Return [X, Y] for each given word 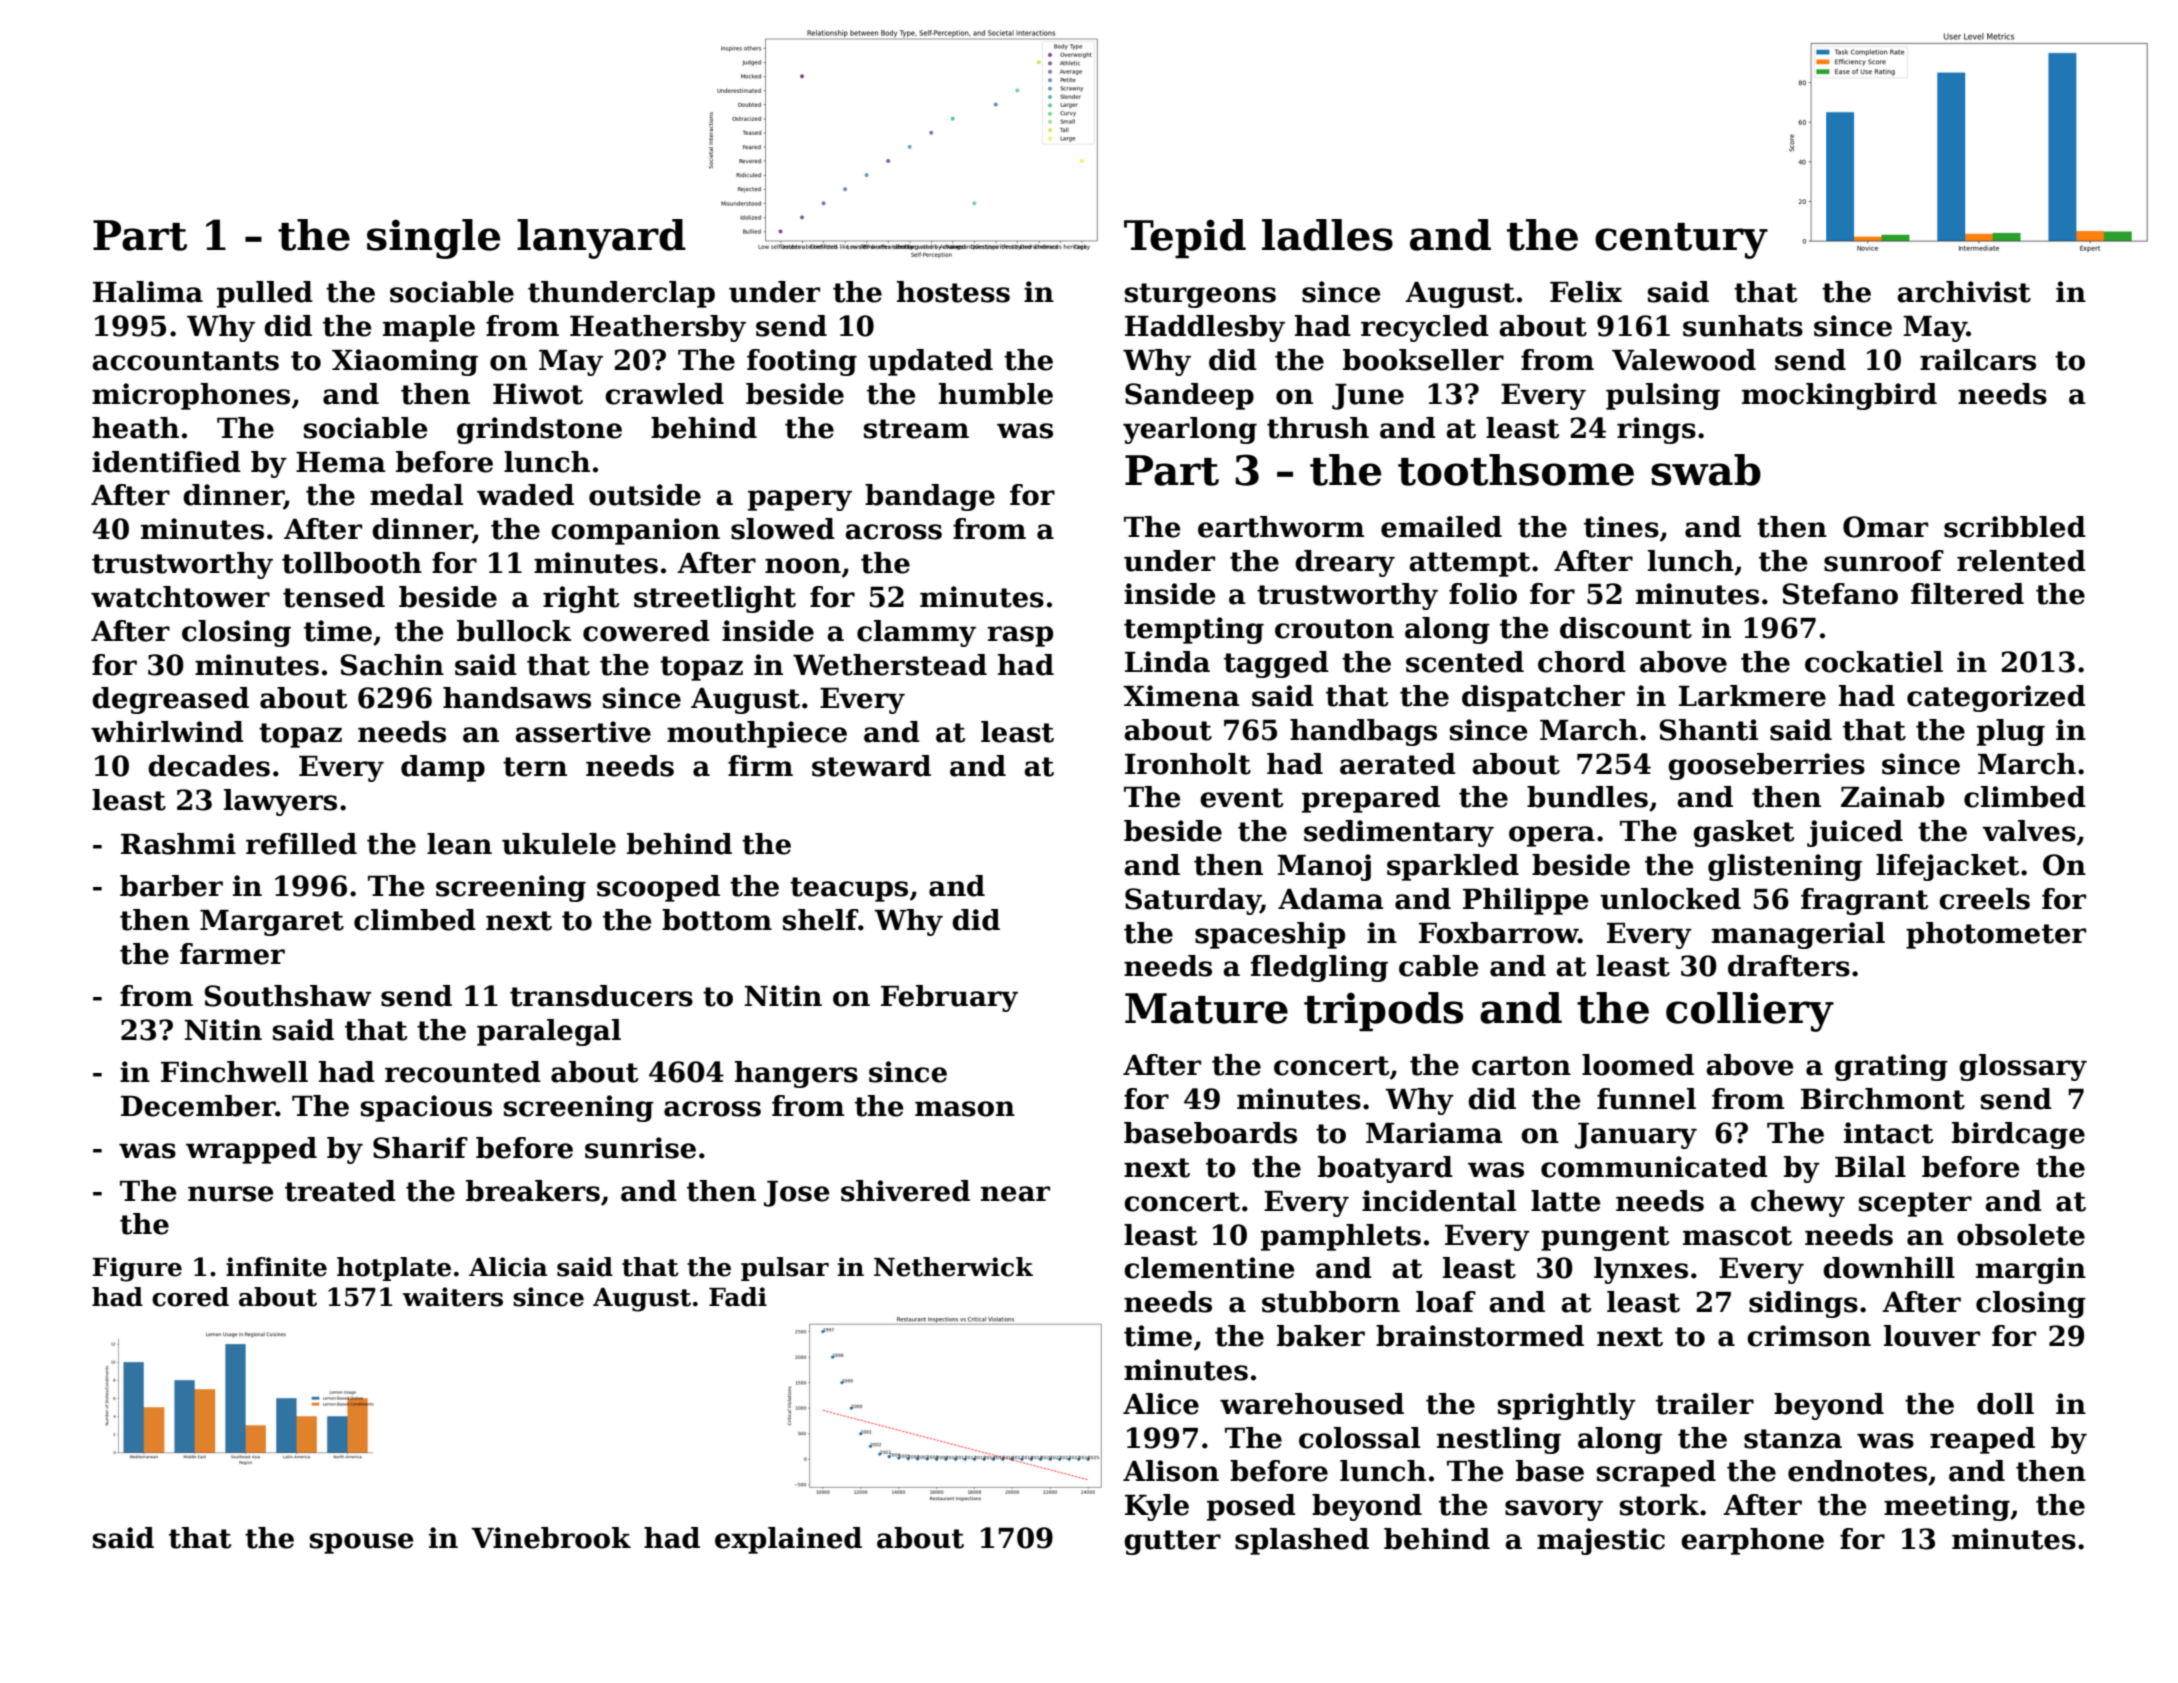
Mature [1206, 1008]
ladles [1327, 235]
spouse [362, 1543]
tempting [1194, 630]
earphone [1752, 1541]
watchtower [180, 597]
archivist [1964, 292]
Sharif [420, 1148]
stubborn [1331, 1302]
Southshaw [288, 996]
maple [429, 328]
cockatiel [1874, 662]
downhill [1889, 1268]
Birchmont [1883, 1099]
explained [788, 1540]
